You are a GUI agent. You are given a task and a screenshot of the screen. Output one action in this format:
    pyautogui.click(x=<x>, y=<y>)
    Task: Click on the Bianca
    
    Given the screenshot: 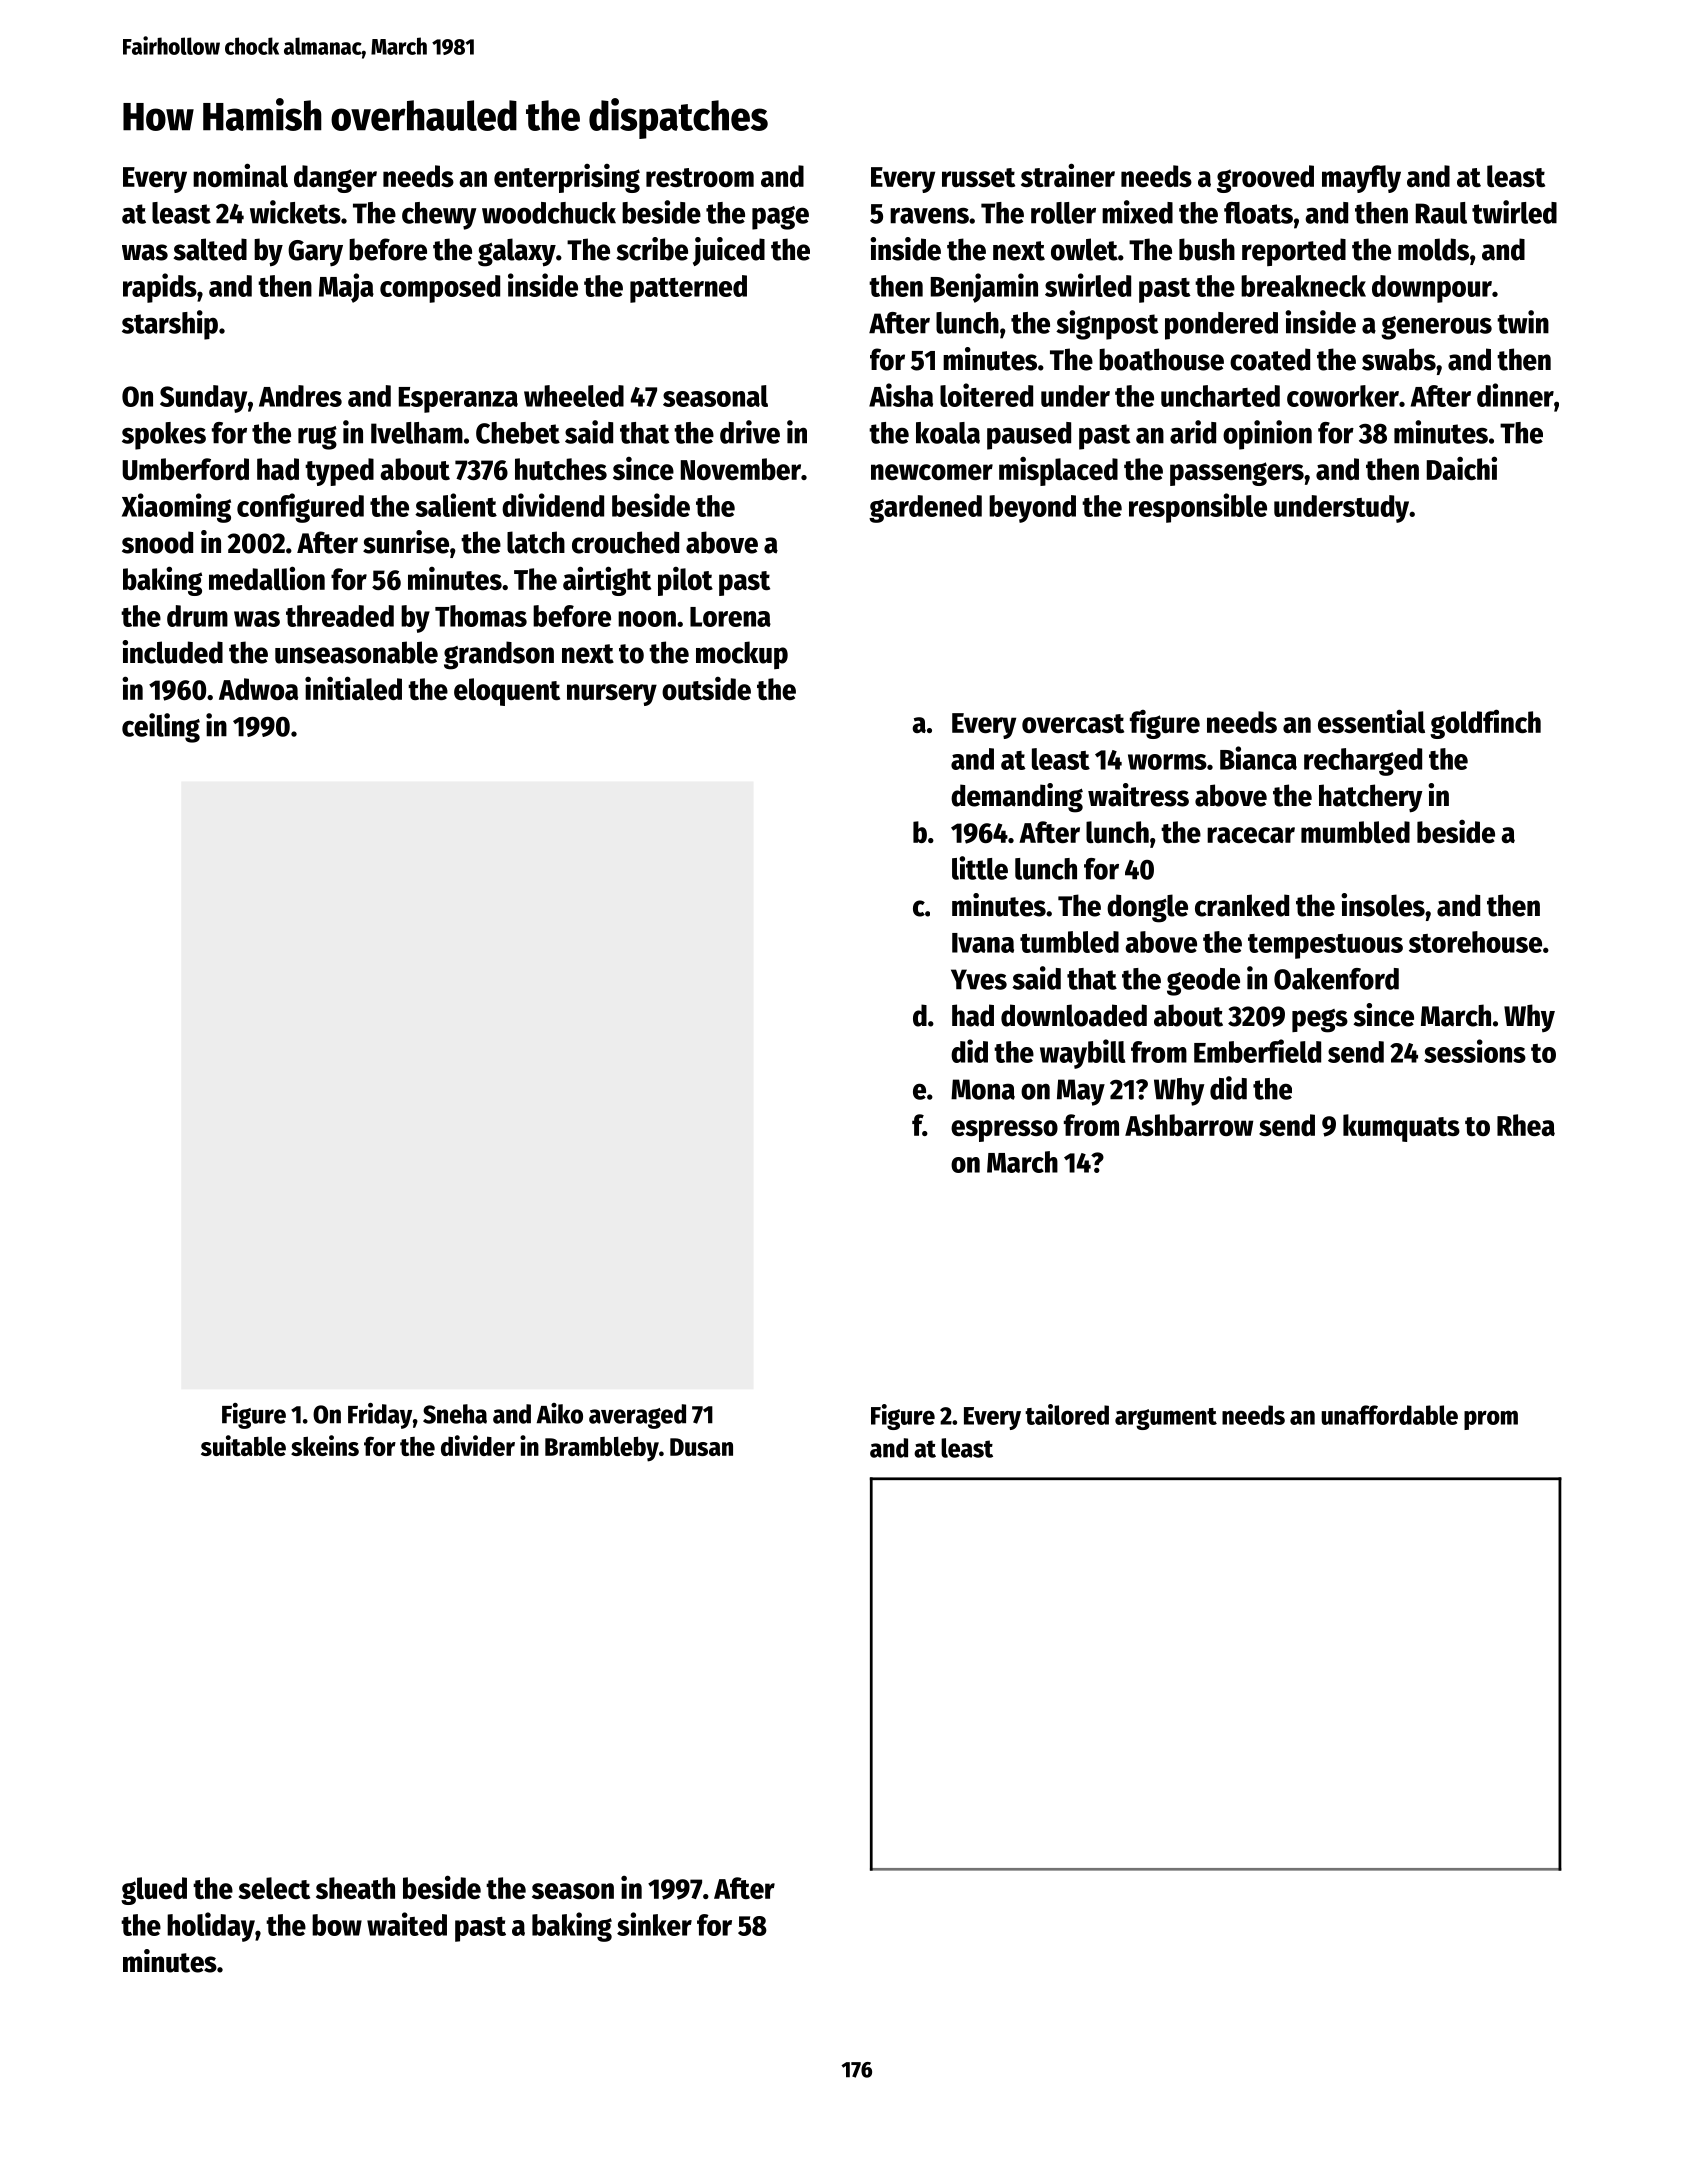 What is the action you would take?
    pyautogui.click(x=1258, y=758)
